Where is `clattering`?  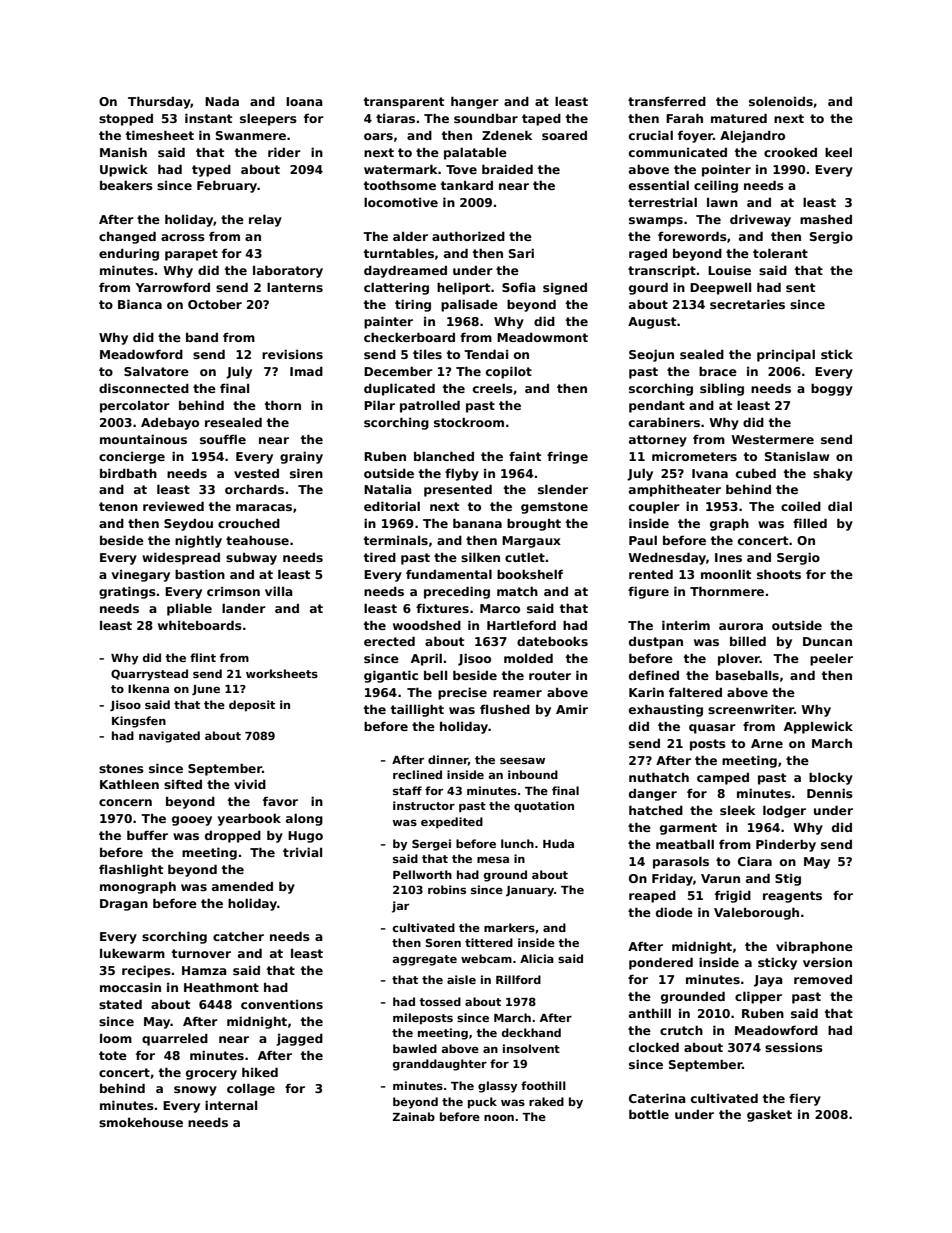 clattering is located at coordinates (396, 288).
